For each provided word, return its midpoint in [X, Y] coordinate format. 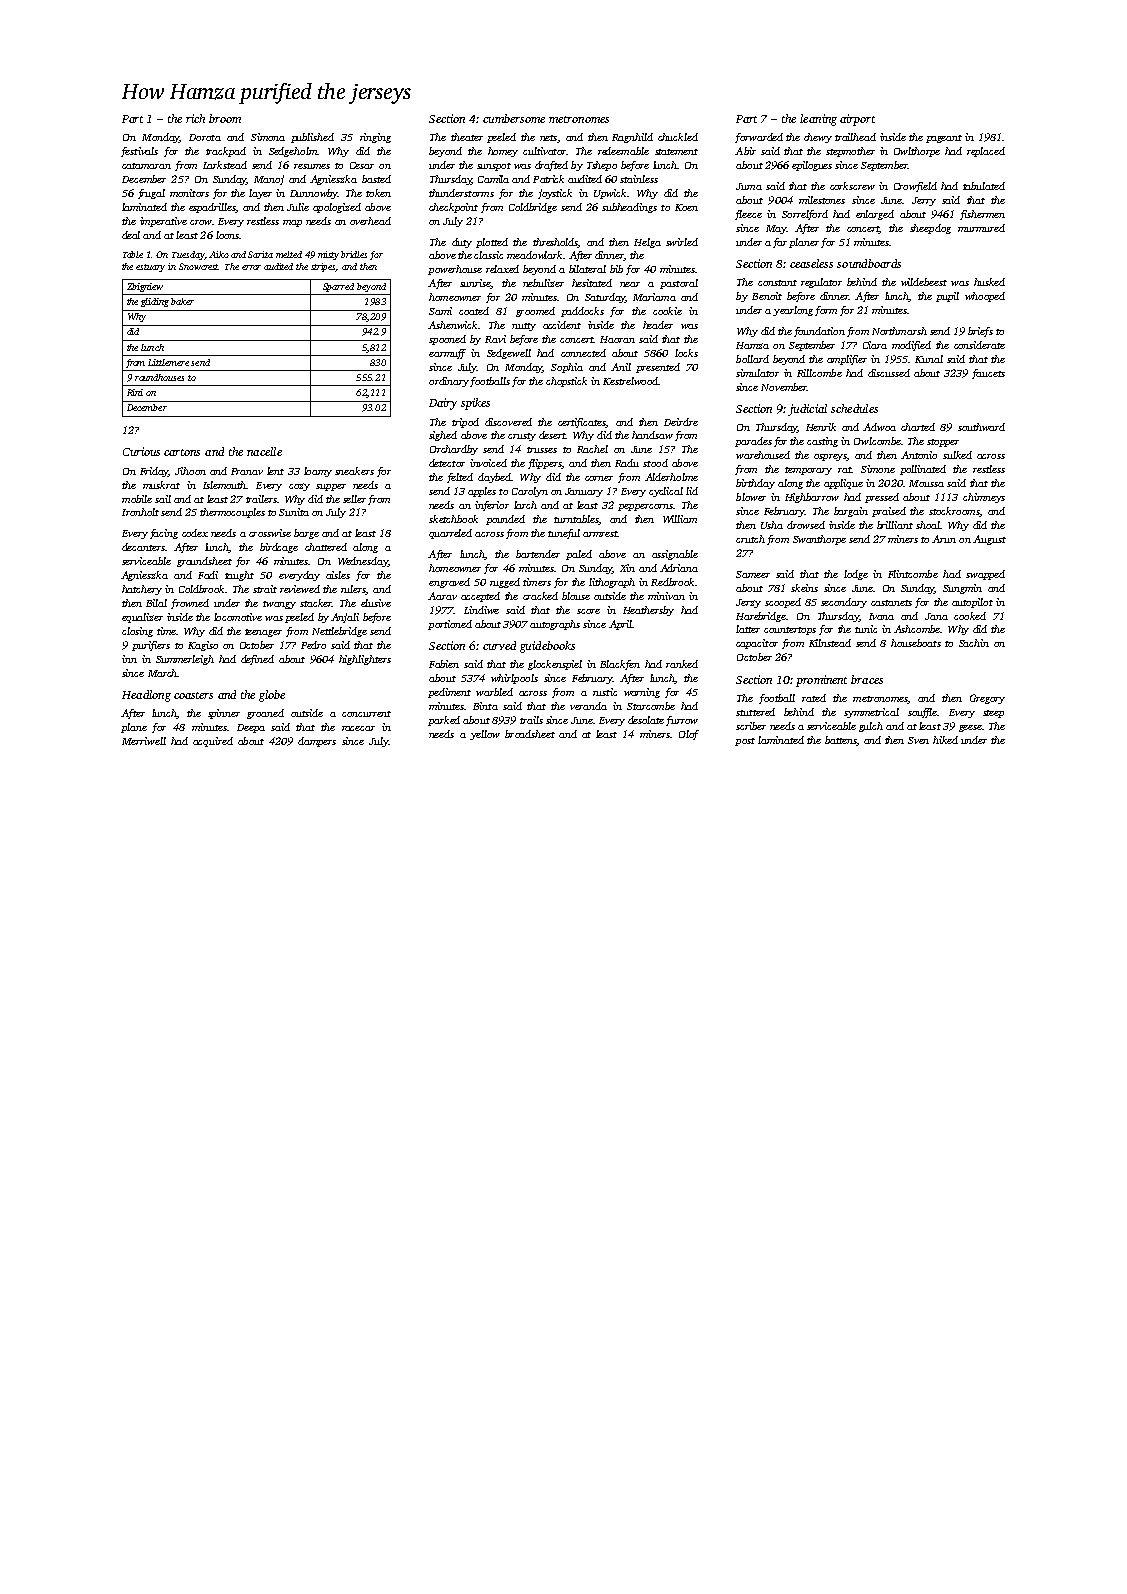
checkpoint [453, 208]
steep [993, 714]
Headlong [146, 696]
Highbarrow [812, 498]
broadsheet [530, 734]
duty [462, 243]
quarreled [450, 534]
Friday [154, 472]
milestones [822, 200]
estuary [150, 268]
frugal [151, 194]
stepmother [850, 152]
